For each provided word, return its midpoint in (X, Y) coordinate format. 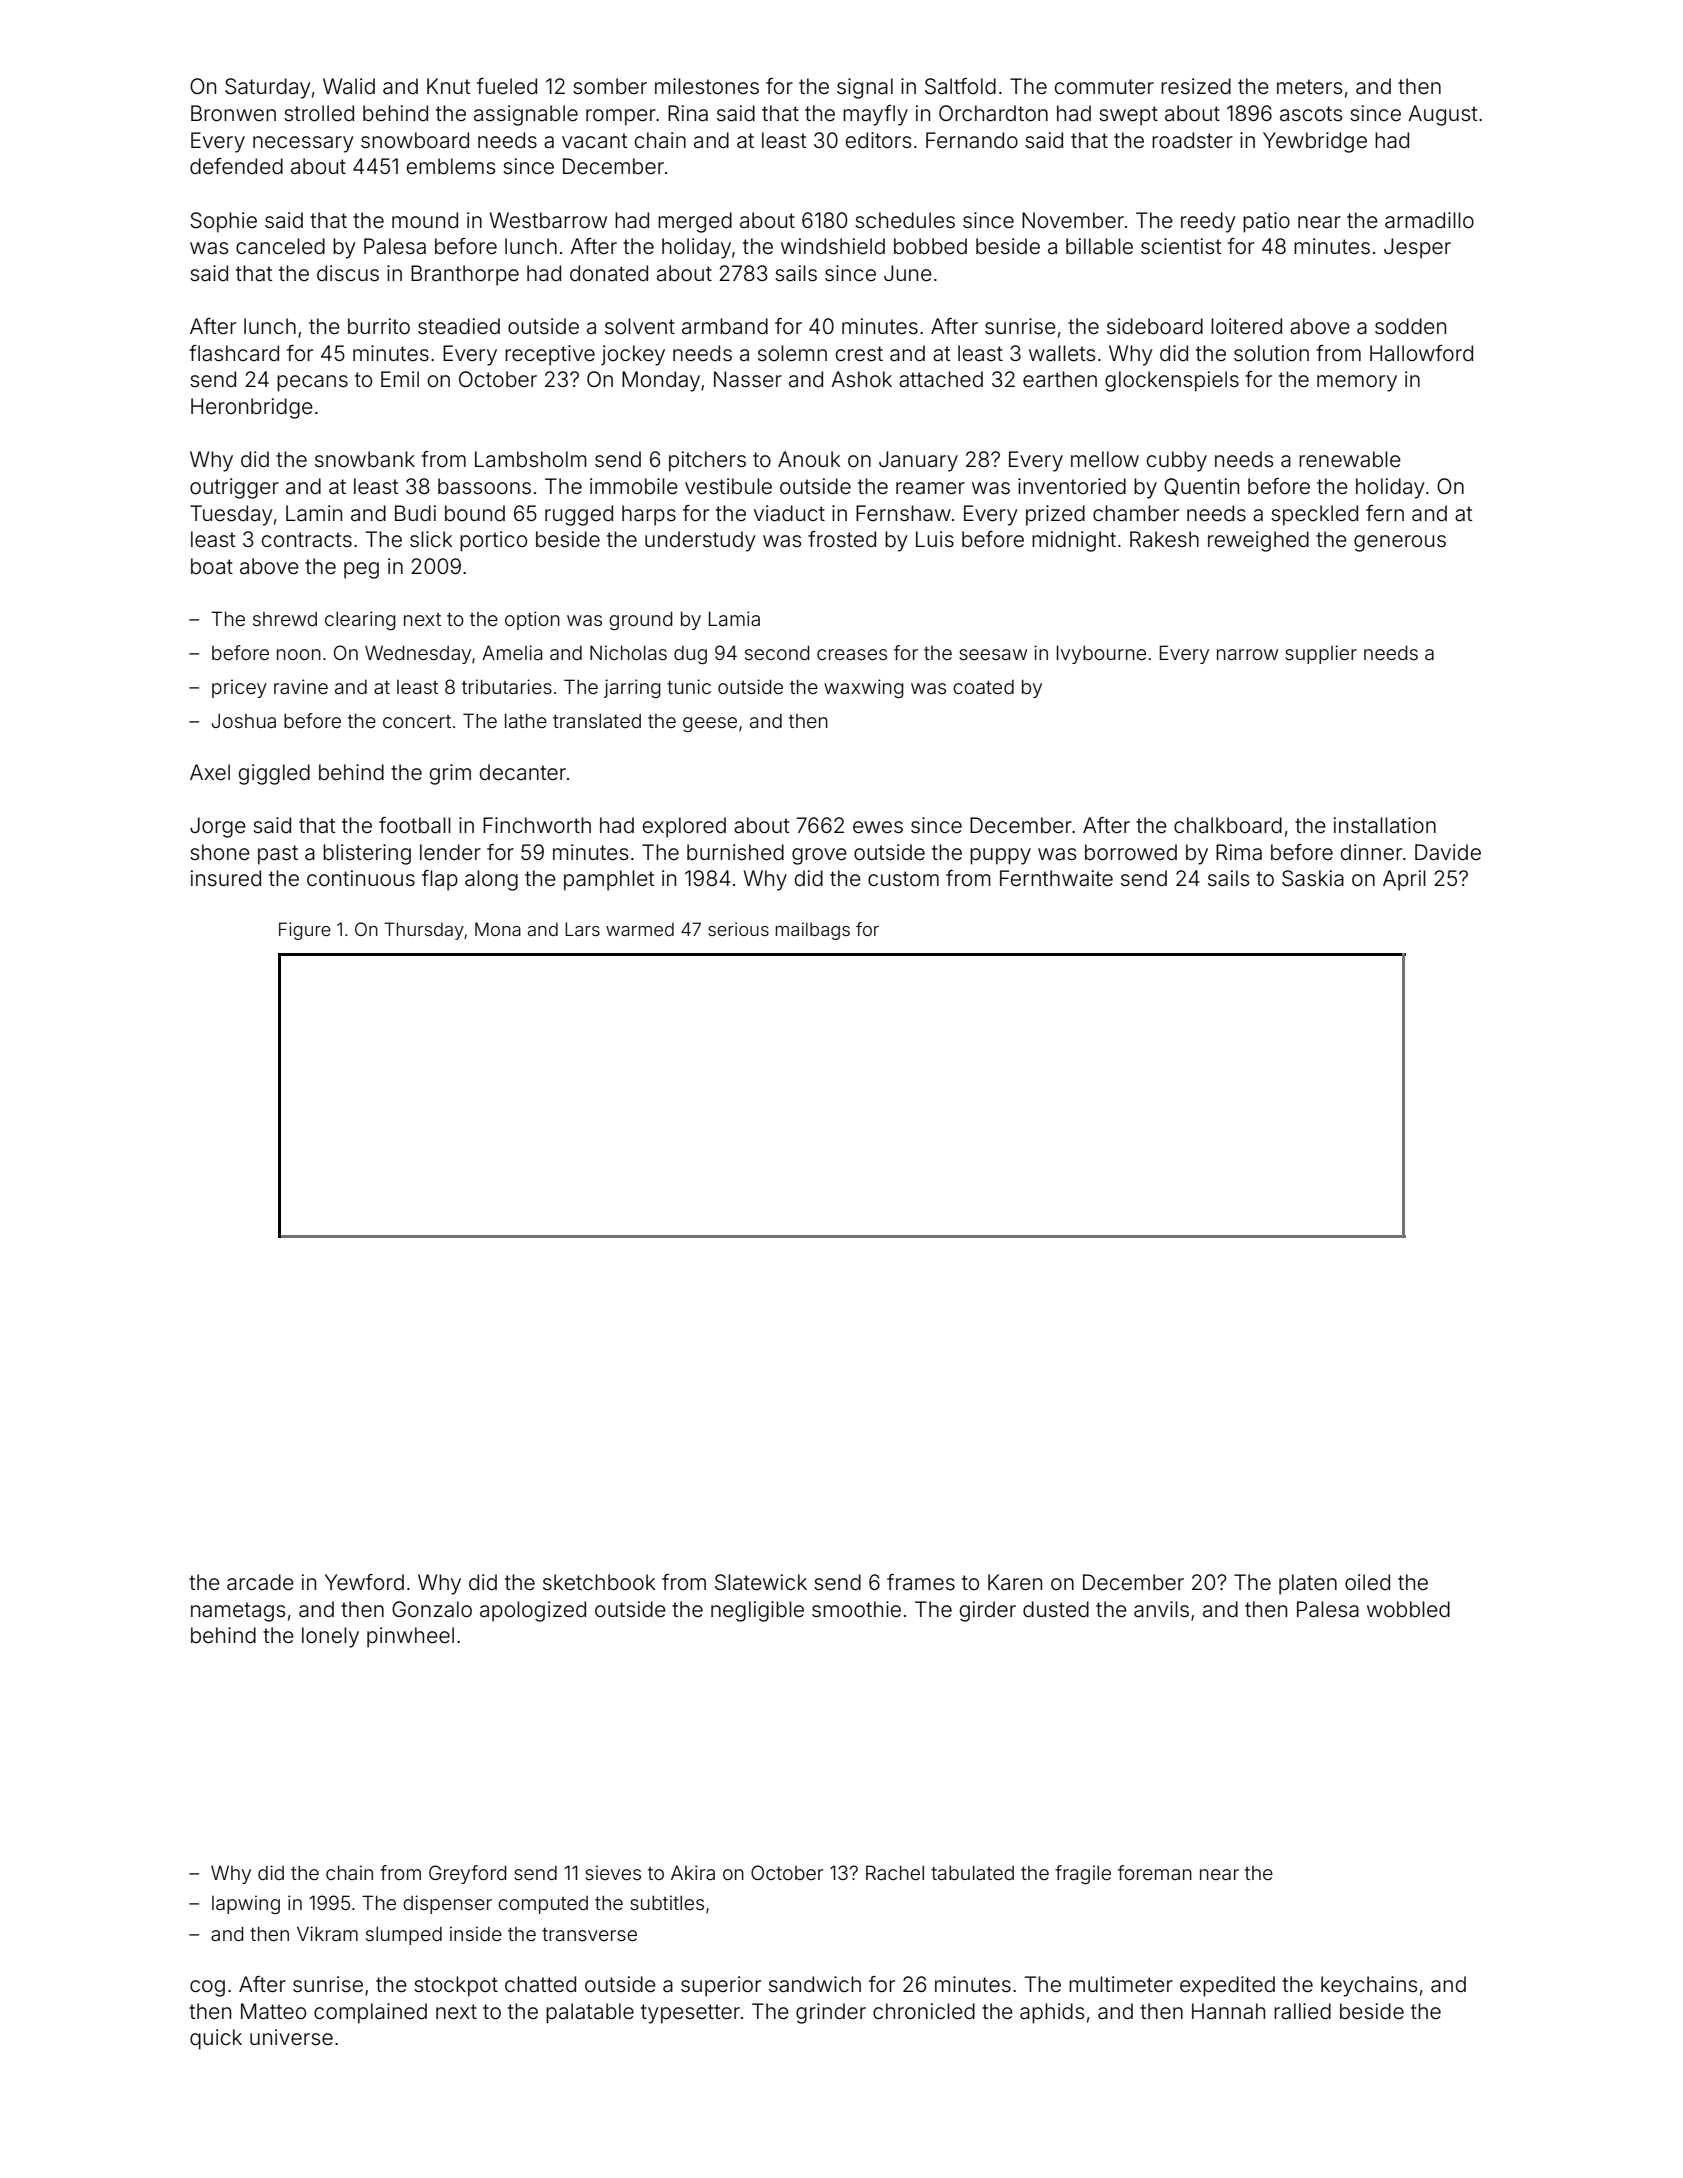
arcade (260, 1582)
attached (941, 379)
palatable (590, 2013)
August (1443, 115)
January (918, 461)
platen (1308, 1584)
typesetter (690, 2014)
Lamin (314, 513)
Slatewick (761, 1582)
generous (1400, 543)
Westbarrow (548, 220)
